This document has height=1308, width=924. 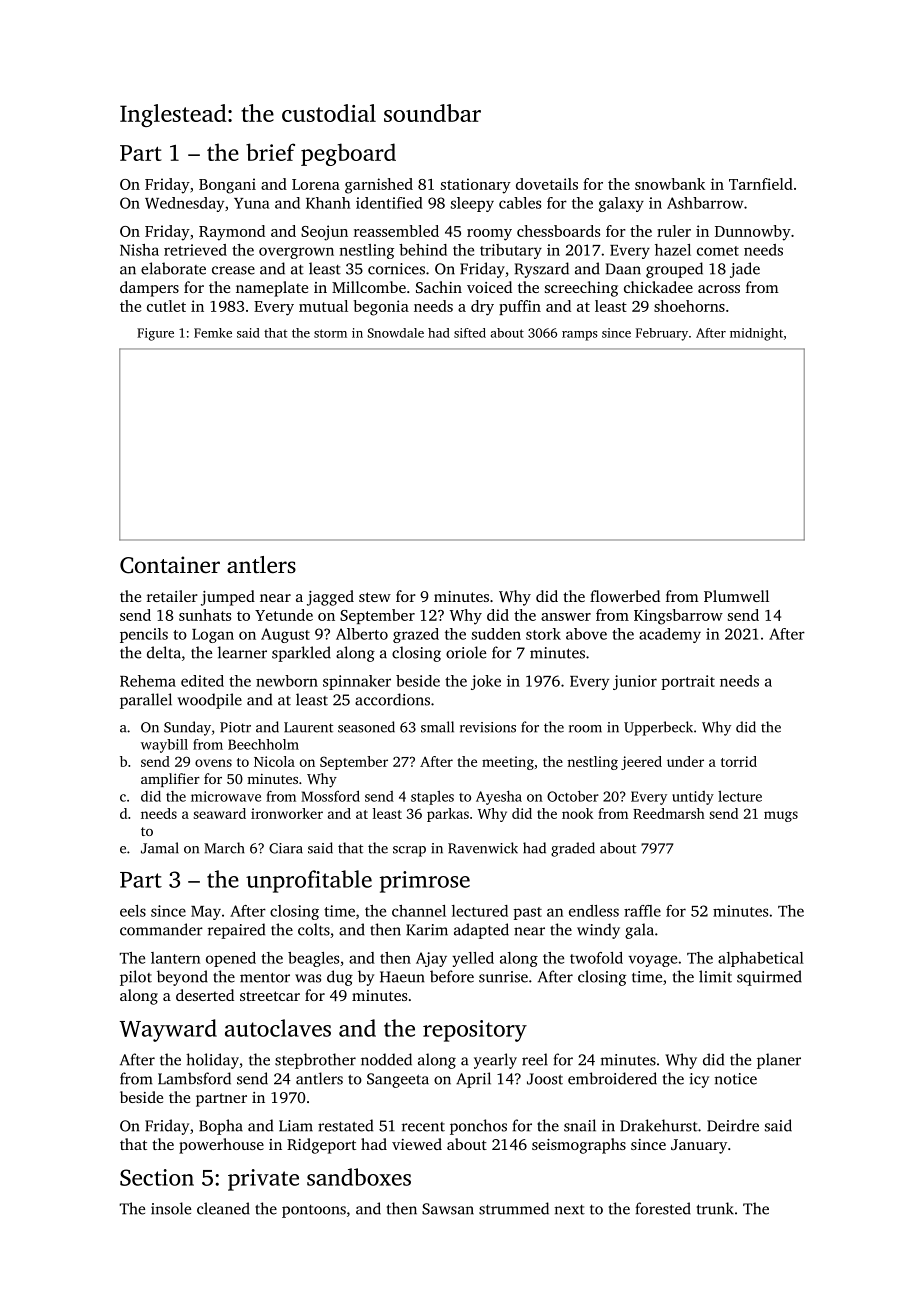 What do you see at coordinates (756, 334) in the document?
I see `midnight` at bounding box center [756, 334].
